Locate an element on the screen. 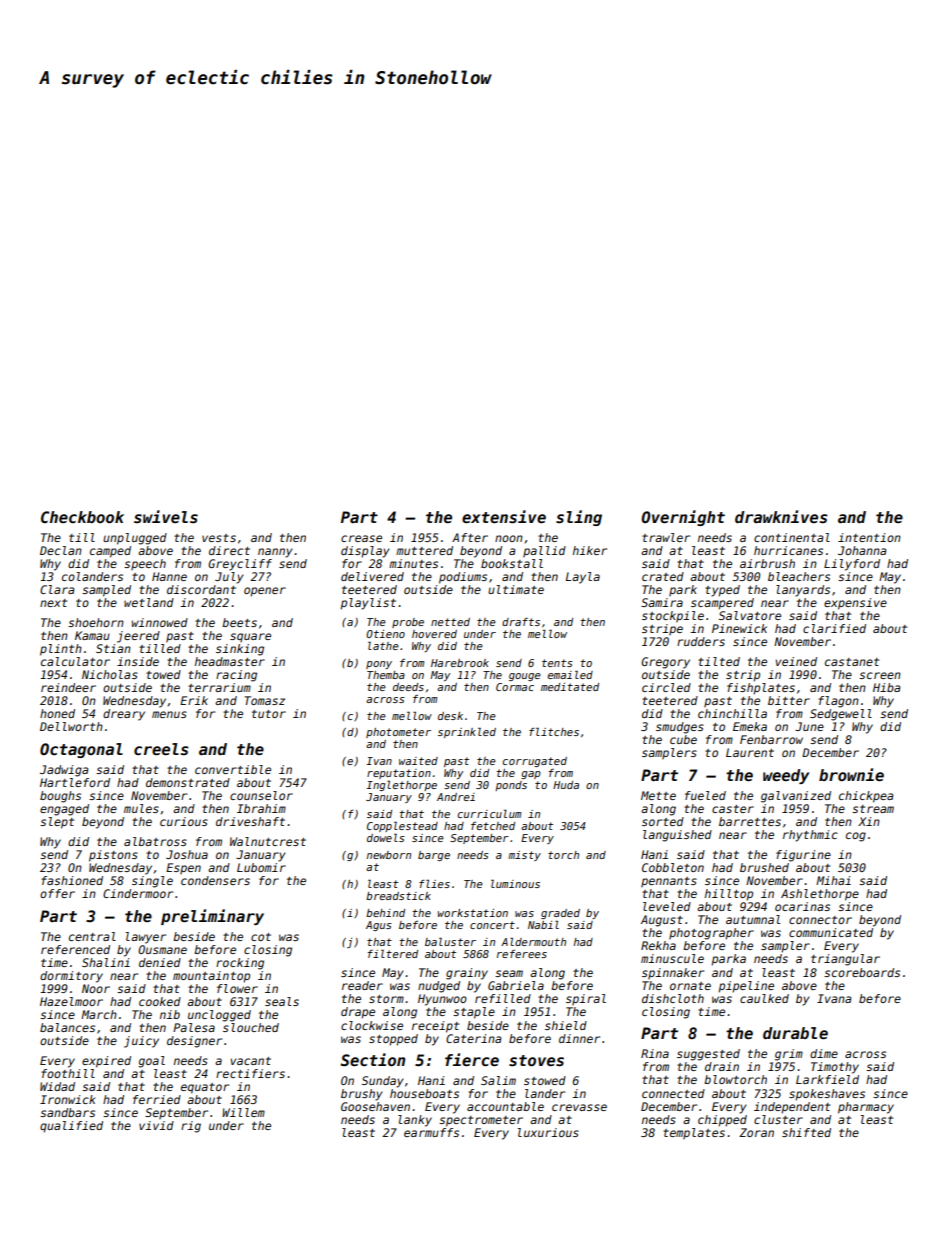  Laurent is located at coordinates (750, 752).
